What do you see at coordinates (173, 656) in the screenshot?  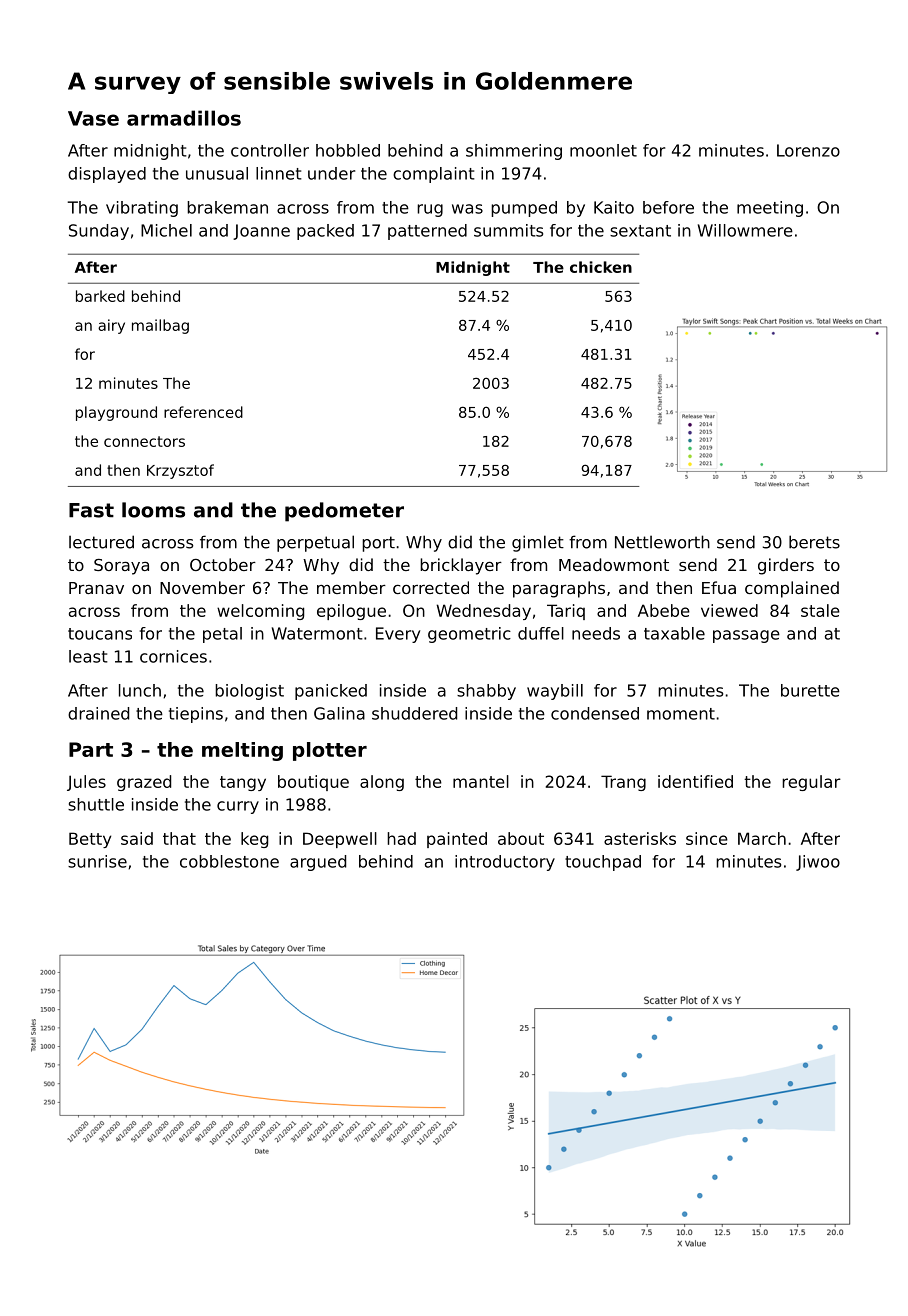 I see `cornices` at bounding box center [173, 656].
